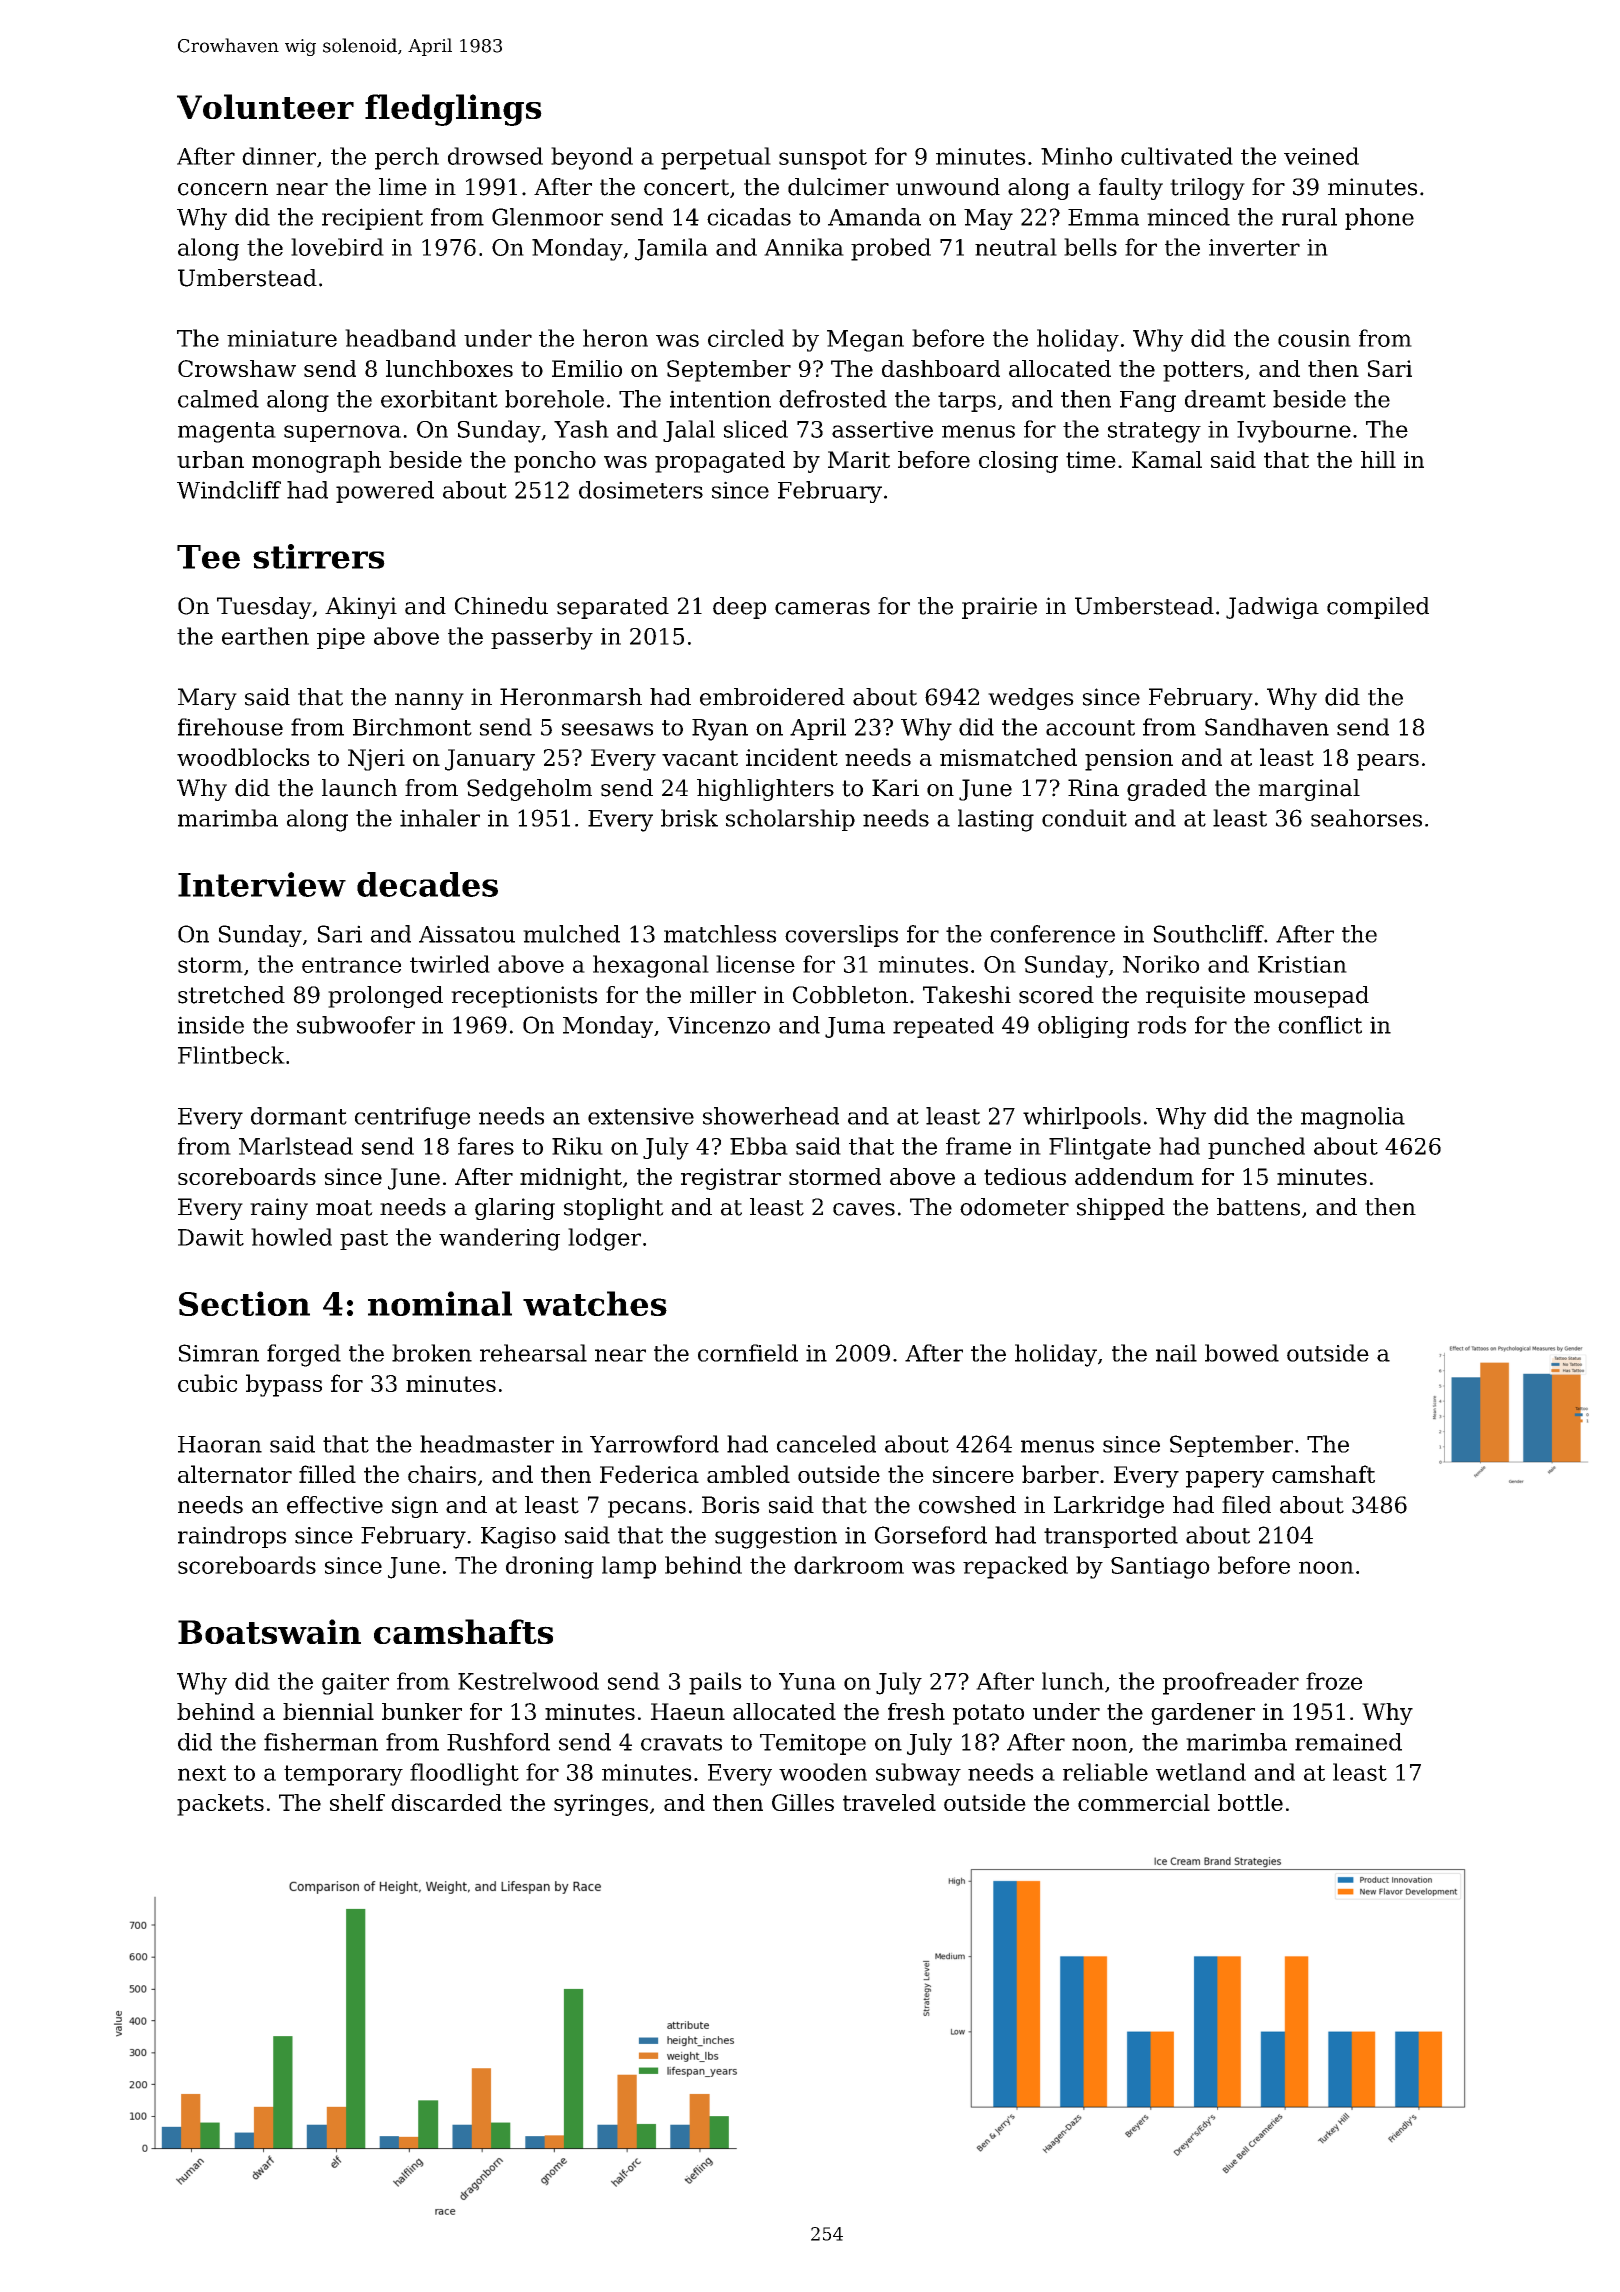 This document has height=2292, width=1620. I want to click on Flintbeck, so click(231, 1055).
